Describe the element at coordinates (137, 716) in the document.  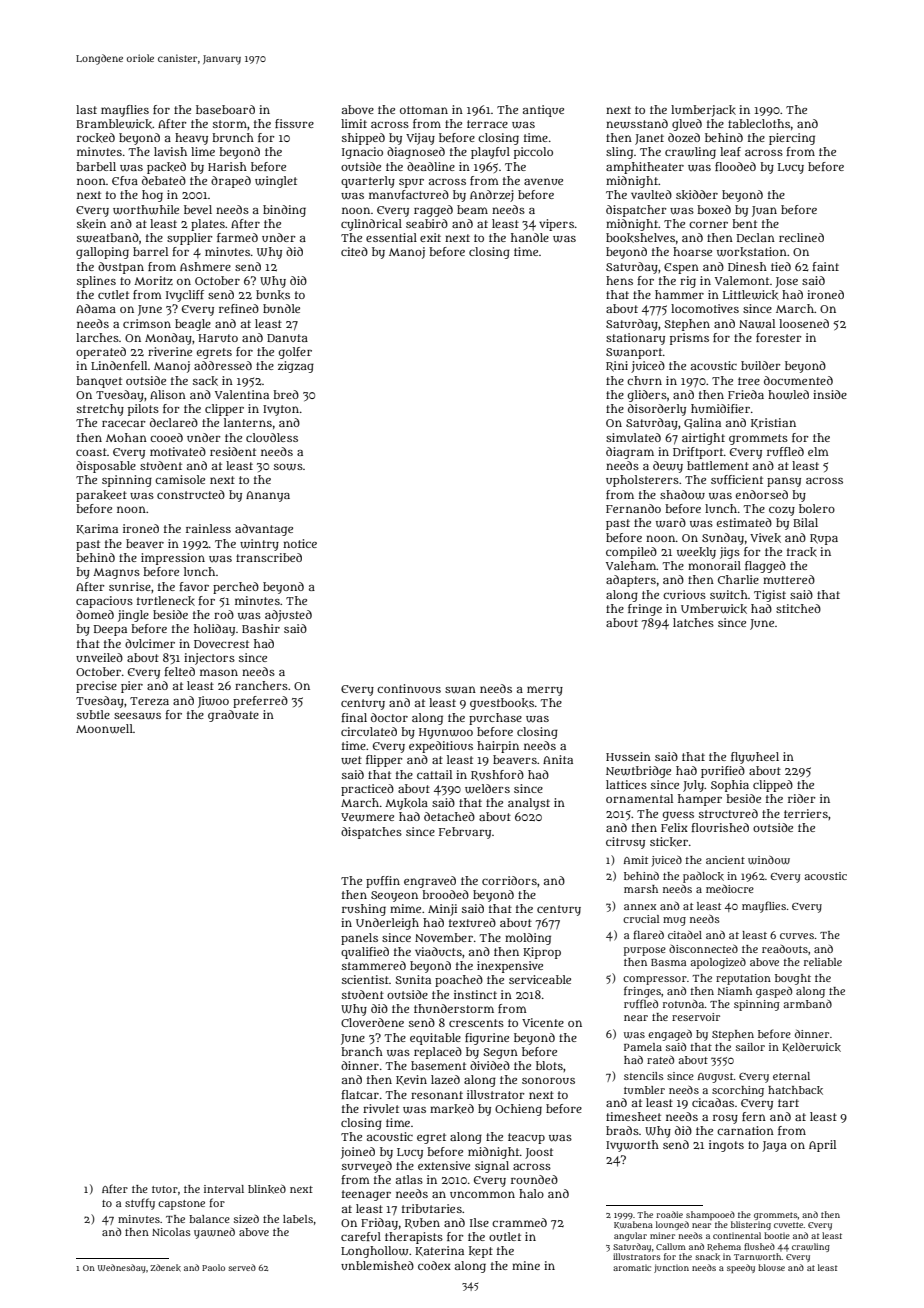
I see `seesaws` at that location.
